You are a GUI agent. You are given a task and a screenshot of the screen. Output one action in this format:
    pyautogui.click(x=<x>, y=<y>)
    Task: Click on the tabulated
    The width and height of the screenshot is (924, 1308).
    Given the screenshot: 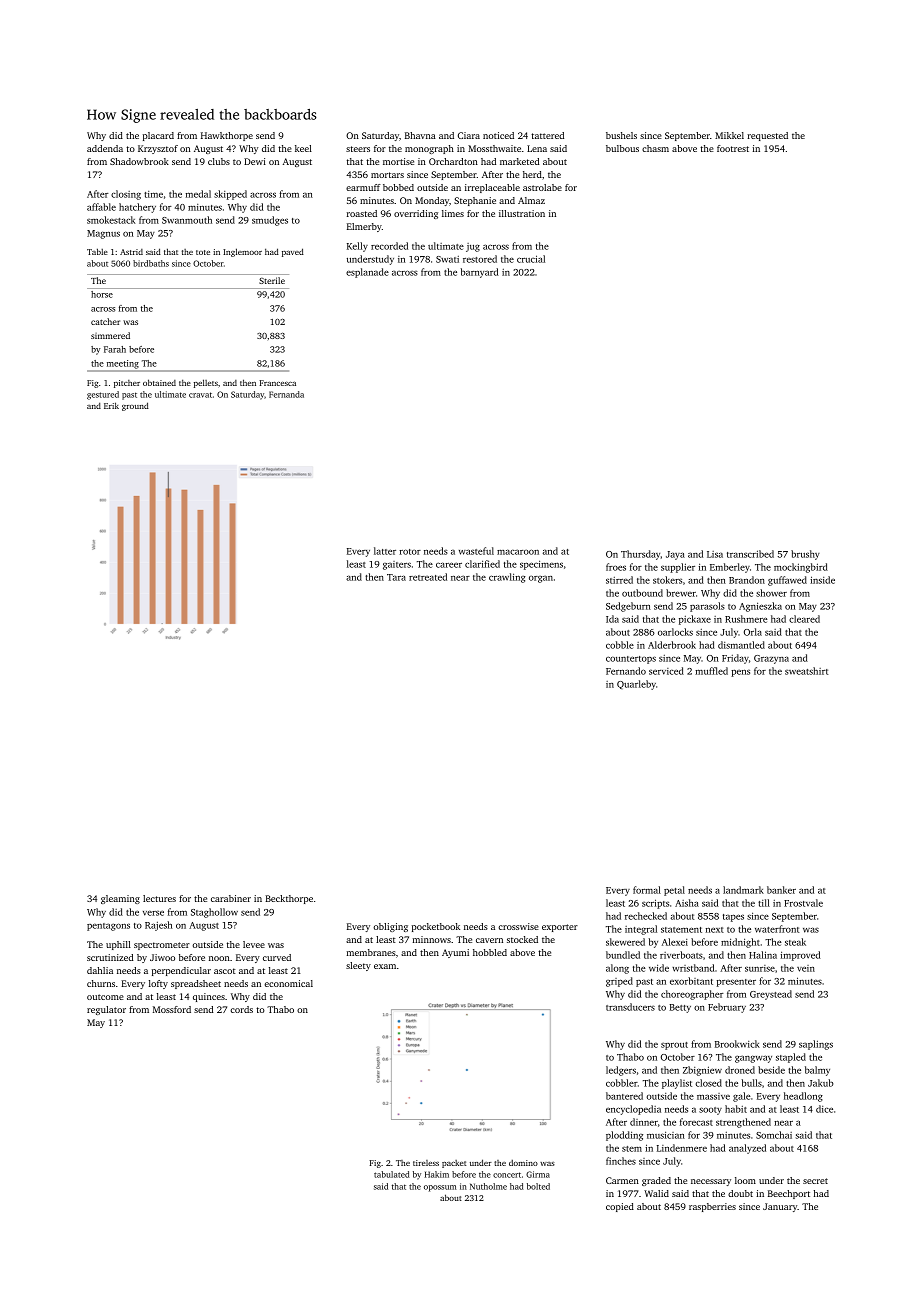 What is the action you would take?
    pyautogui.click(x=392, y=1174)
